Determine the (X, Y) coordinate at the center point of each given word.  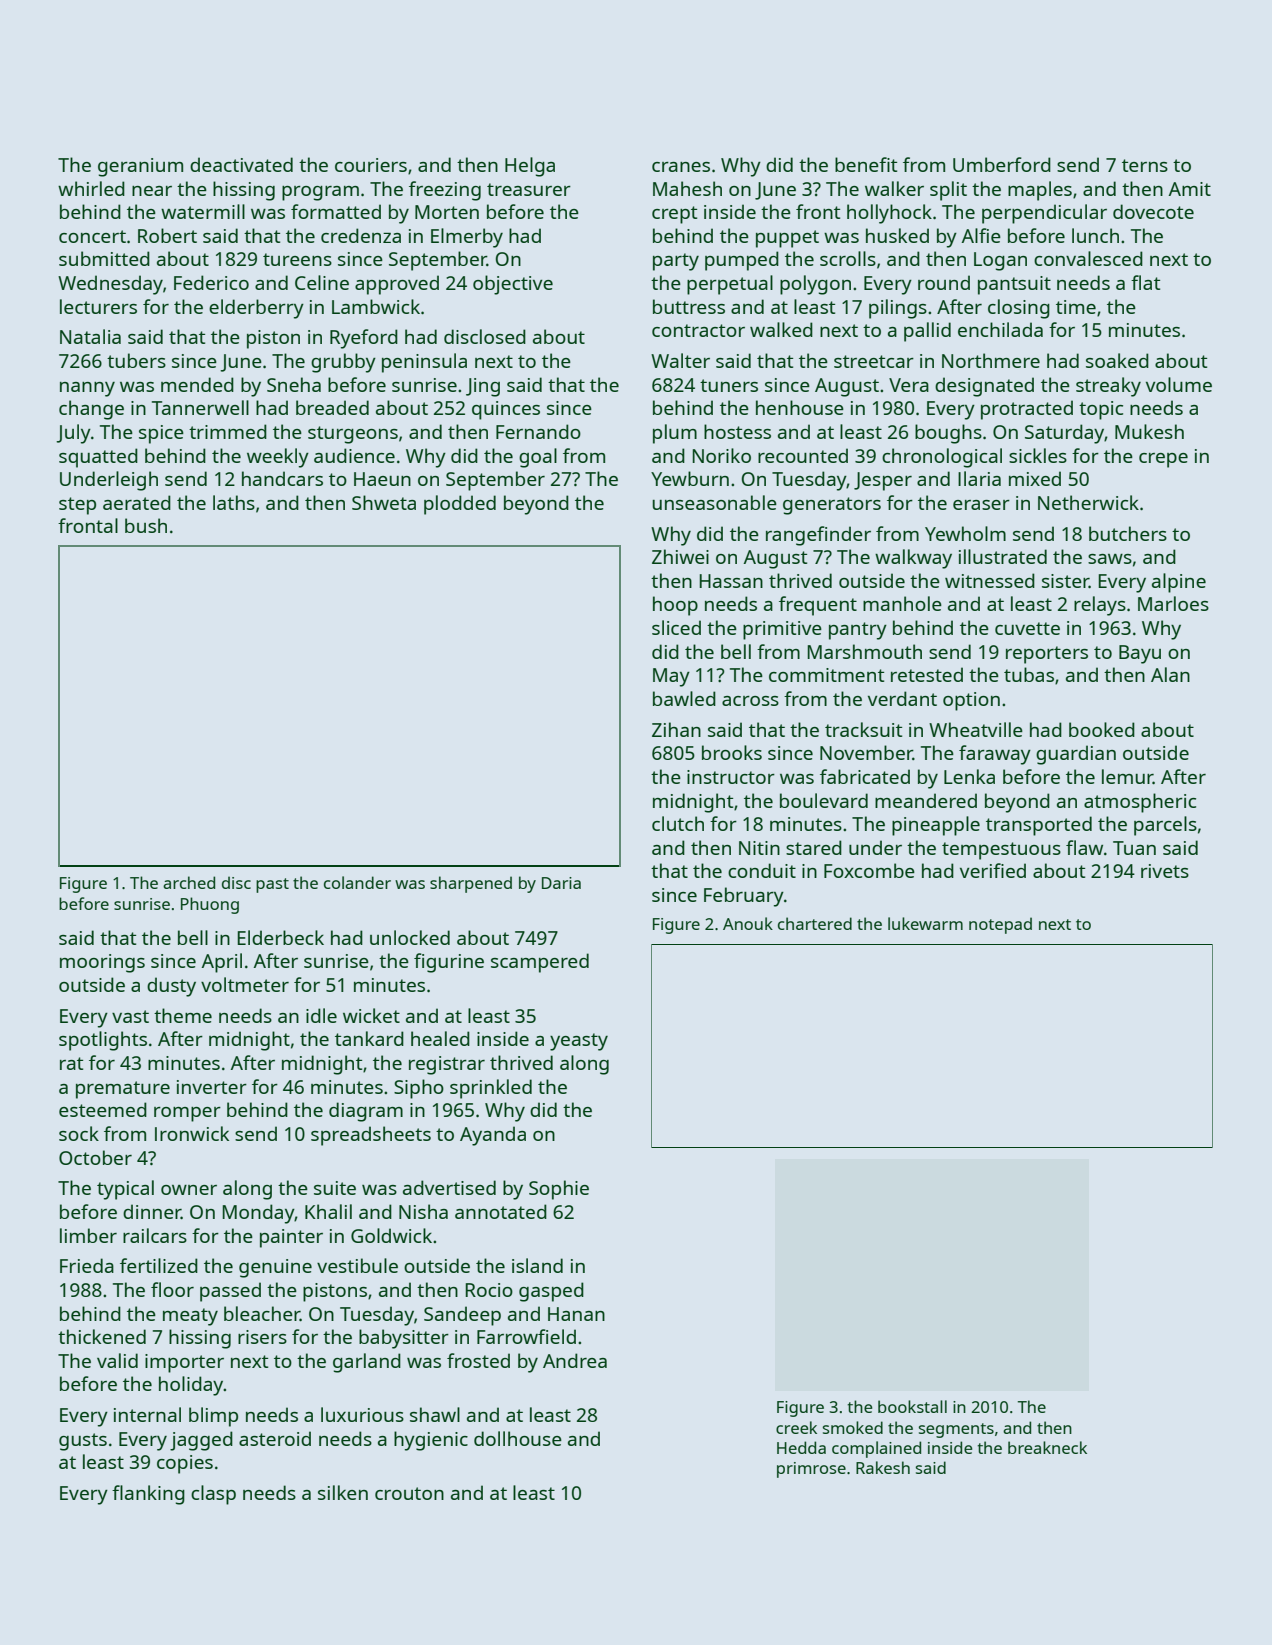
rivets (1165, 871)
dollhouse (518, 1438)
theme (183, 1015)
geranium (140, 167)
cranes (681, 167)
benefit (866, 164)
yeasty (579, 1042)
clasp (213, 1495)
